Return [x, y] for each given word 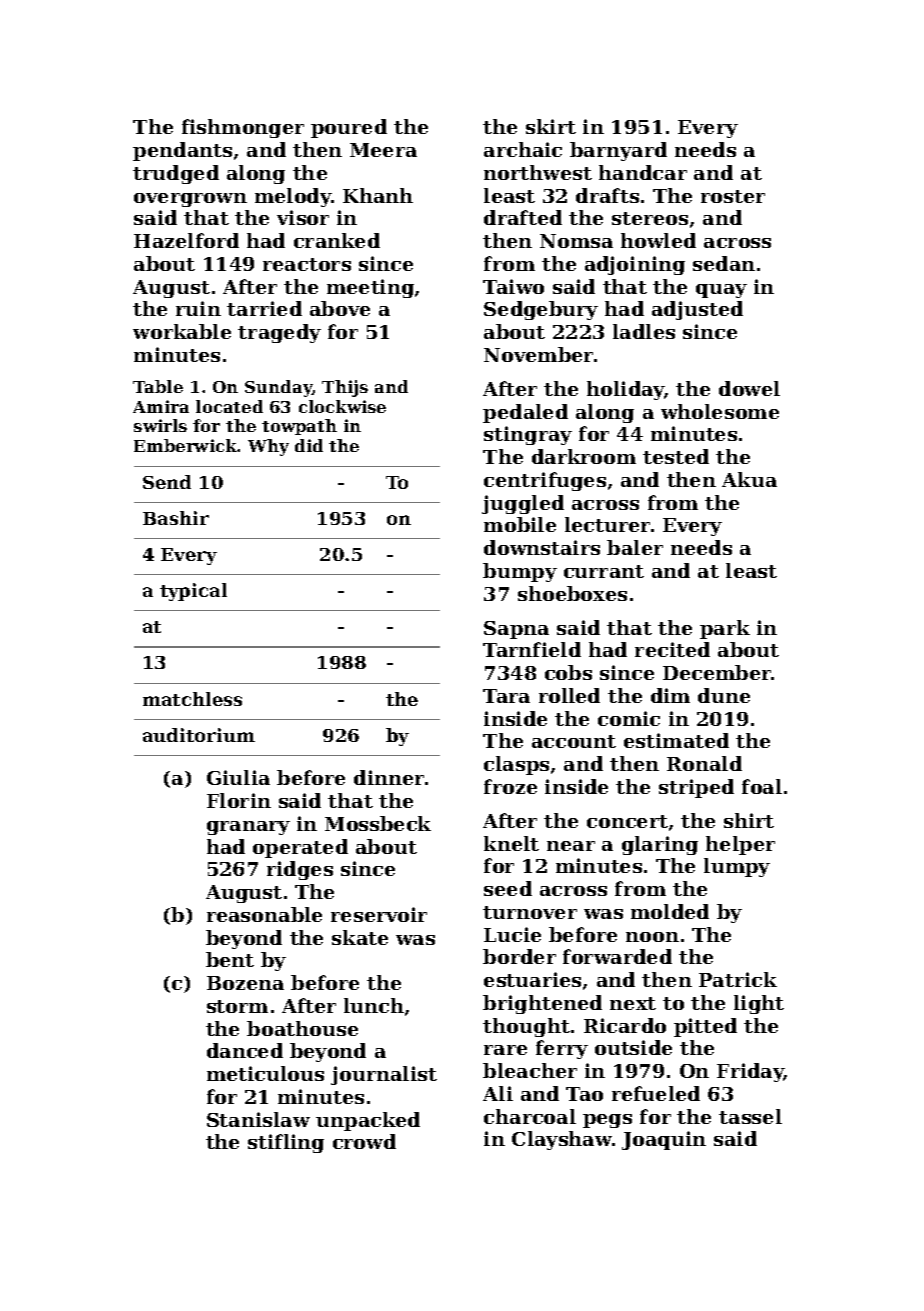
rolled [569, 695]
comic [629, 718]
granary [248, 828]
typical [193, 592]
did [309, 445]
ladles [644, 331]
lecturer [607, 524]
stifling [286, 1143]
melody [293, 197]
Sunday [278, 388]
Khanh [378, 195]
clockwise [342, 406]
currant [604, 571]
